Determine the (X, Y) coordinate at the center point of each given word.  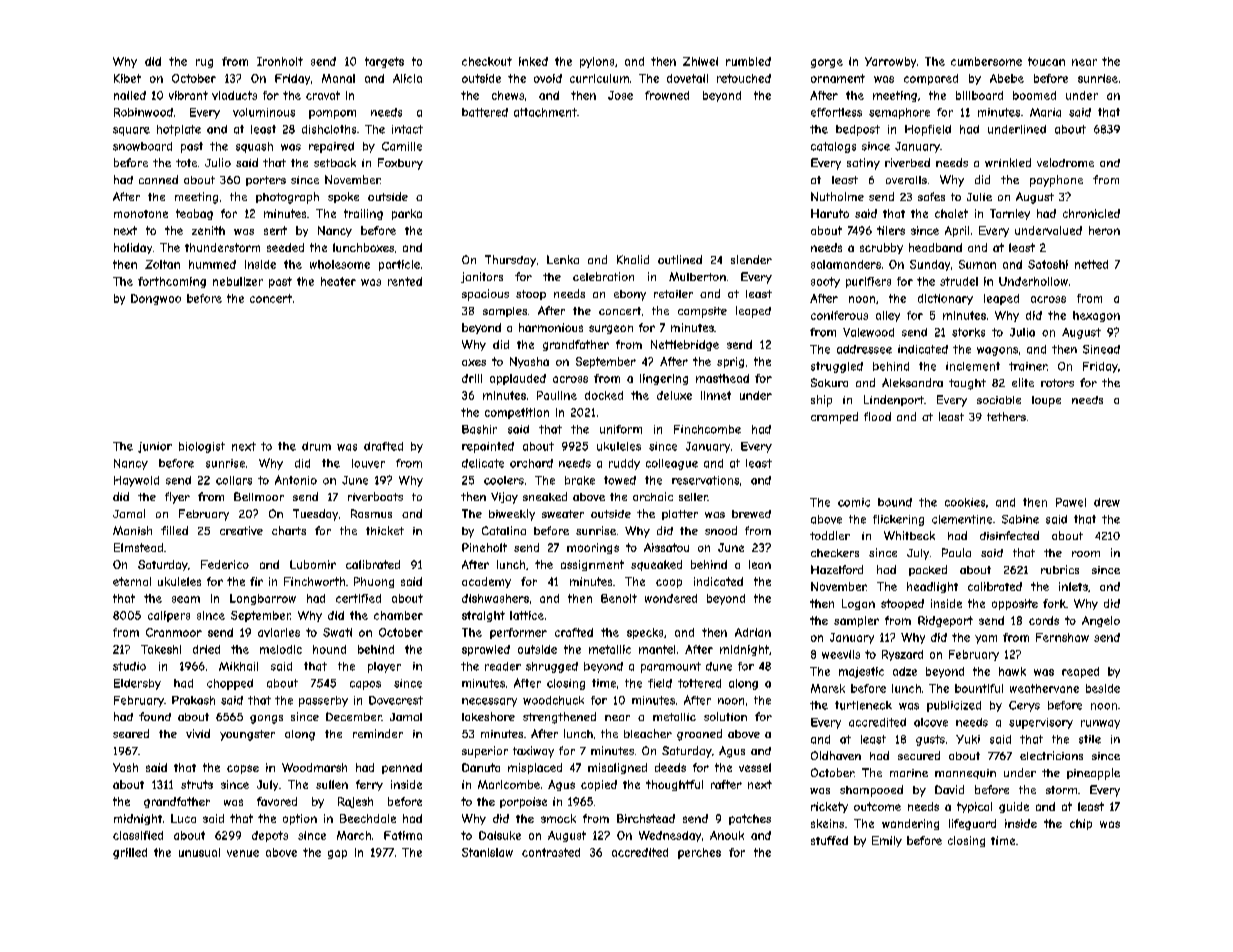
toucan (1046, 61)
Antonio (296, 480)
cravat (323, 95)
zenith (208, 230)
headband (935, 247)
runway (1100, 724)
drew (1107, 502)
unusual (199, 852)
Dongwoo (156, 299)
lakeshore (488, 716)
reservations (705, 480)
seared (131, 733)
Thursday (510, 261)
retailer (673, 294)
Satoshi (1048, 264)
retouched (744, 78)
